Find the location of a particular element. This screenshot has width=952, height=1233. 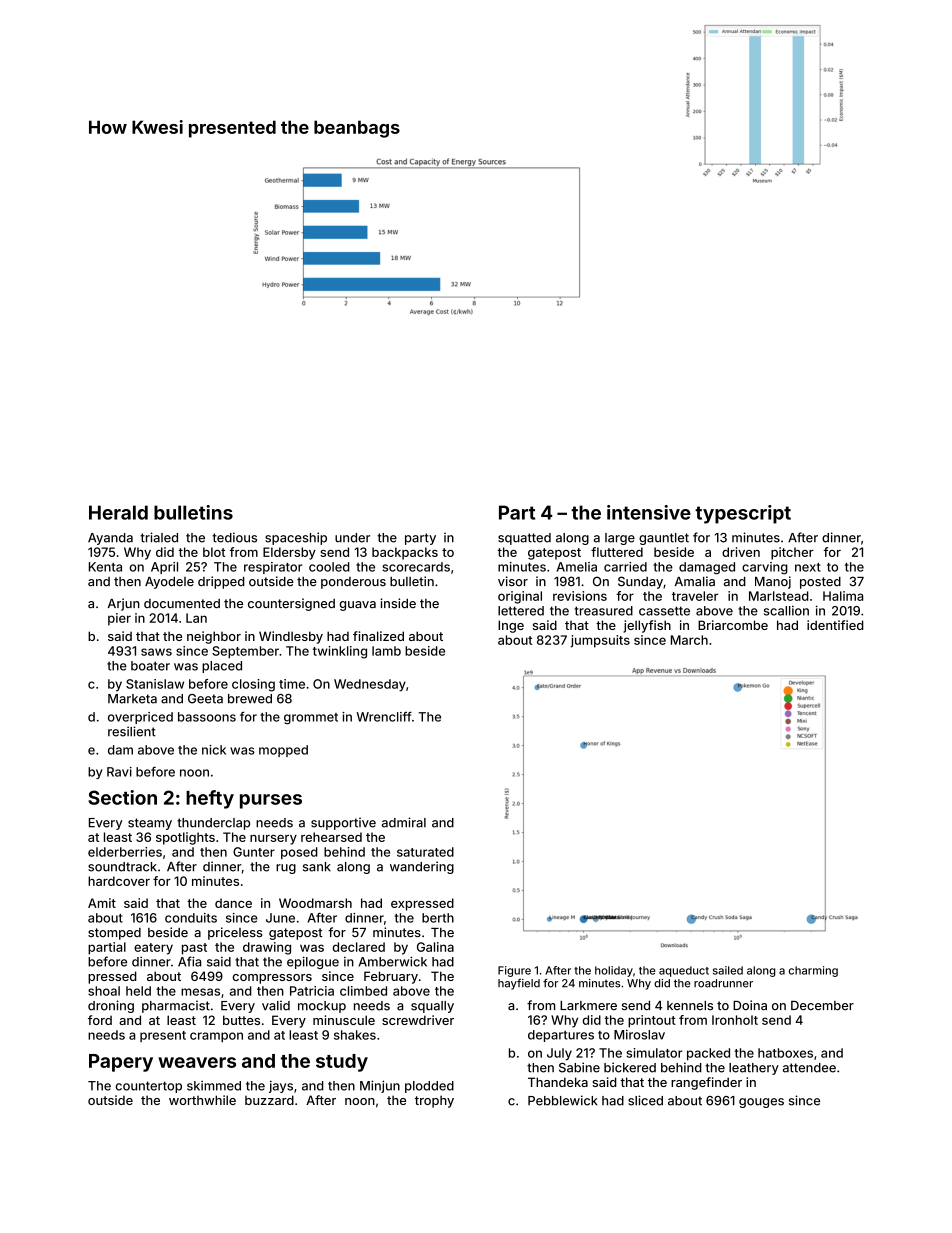

countertop is located at coordinates (149, 1087).
